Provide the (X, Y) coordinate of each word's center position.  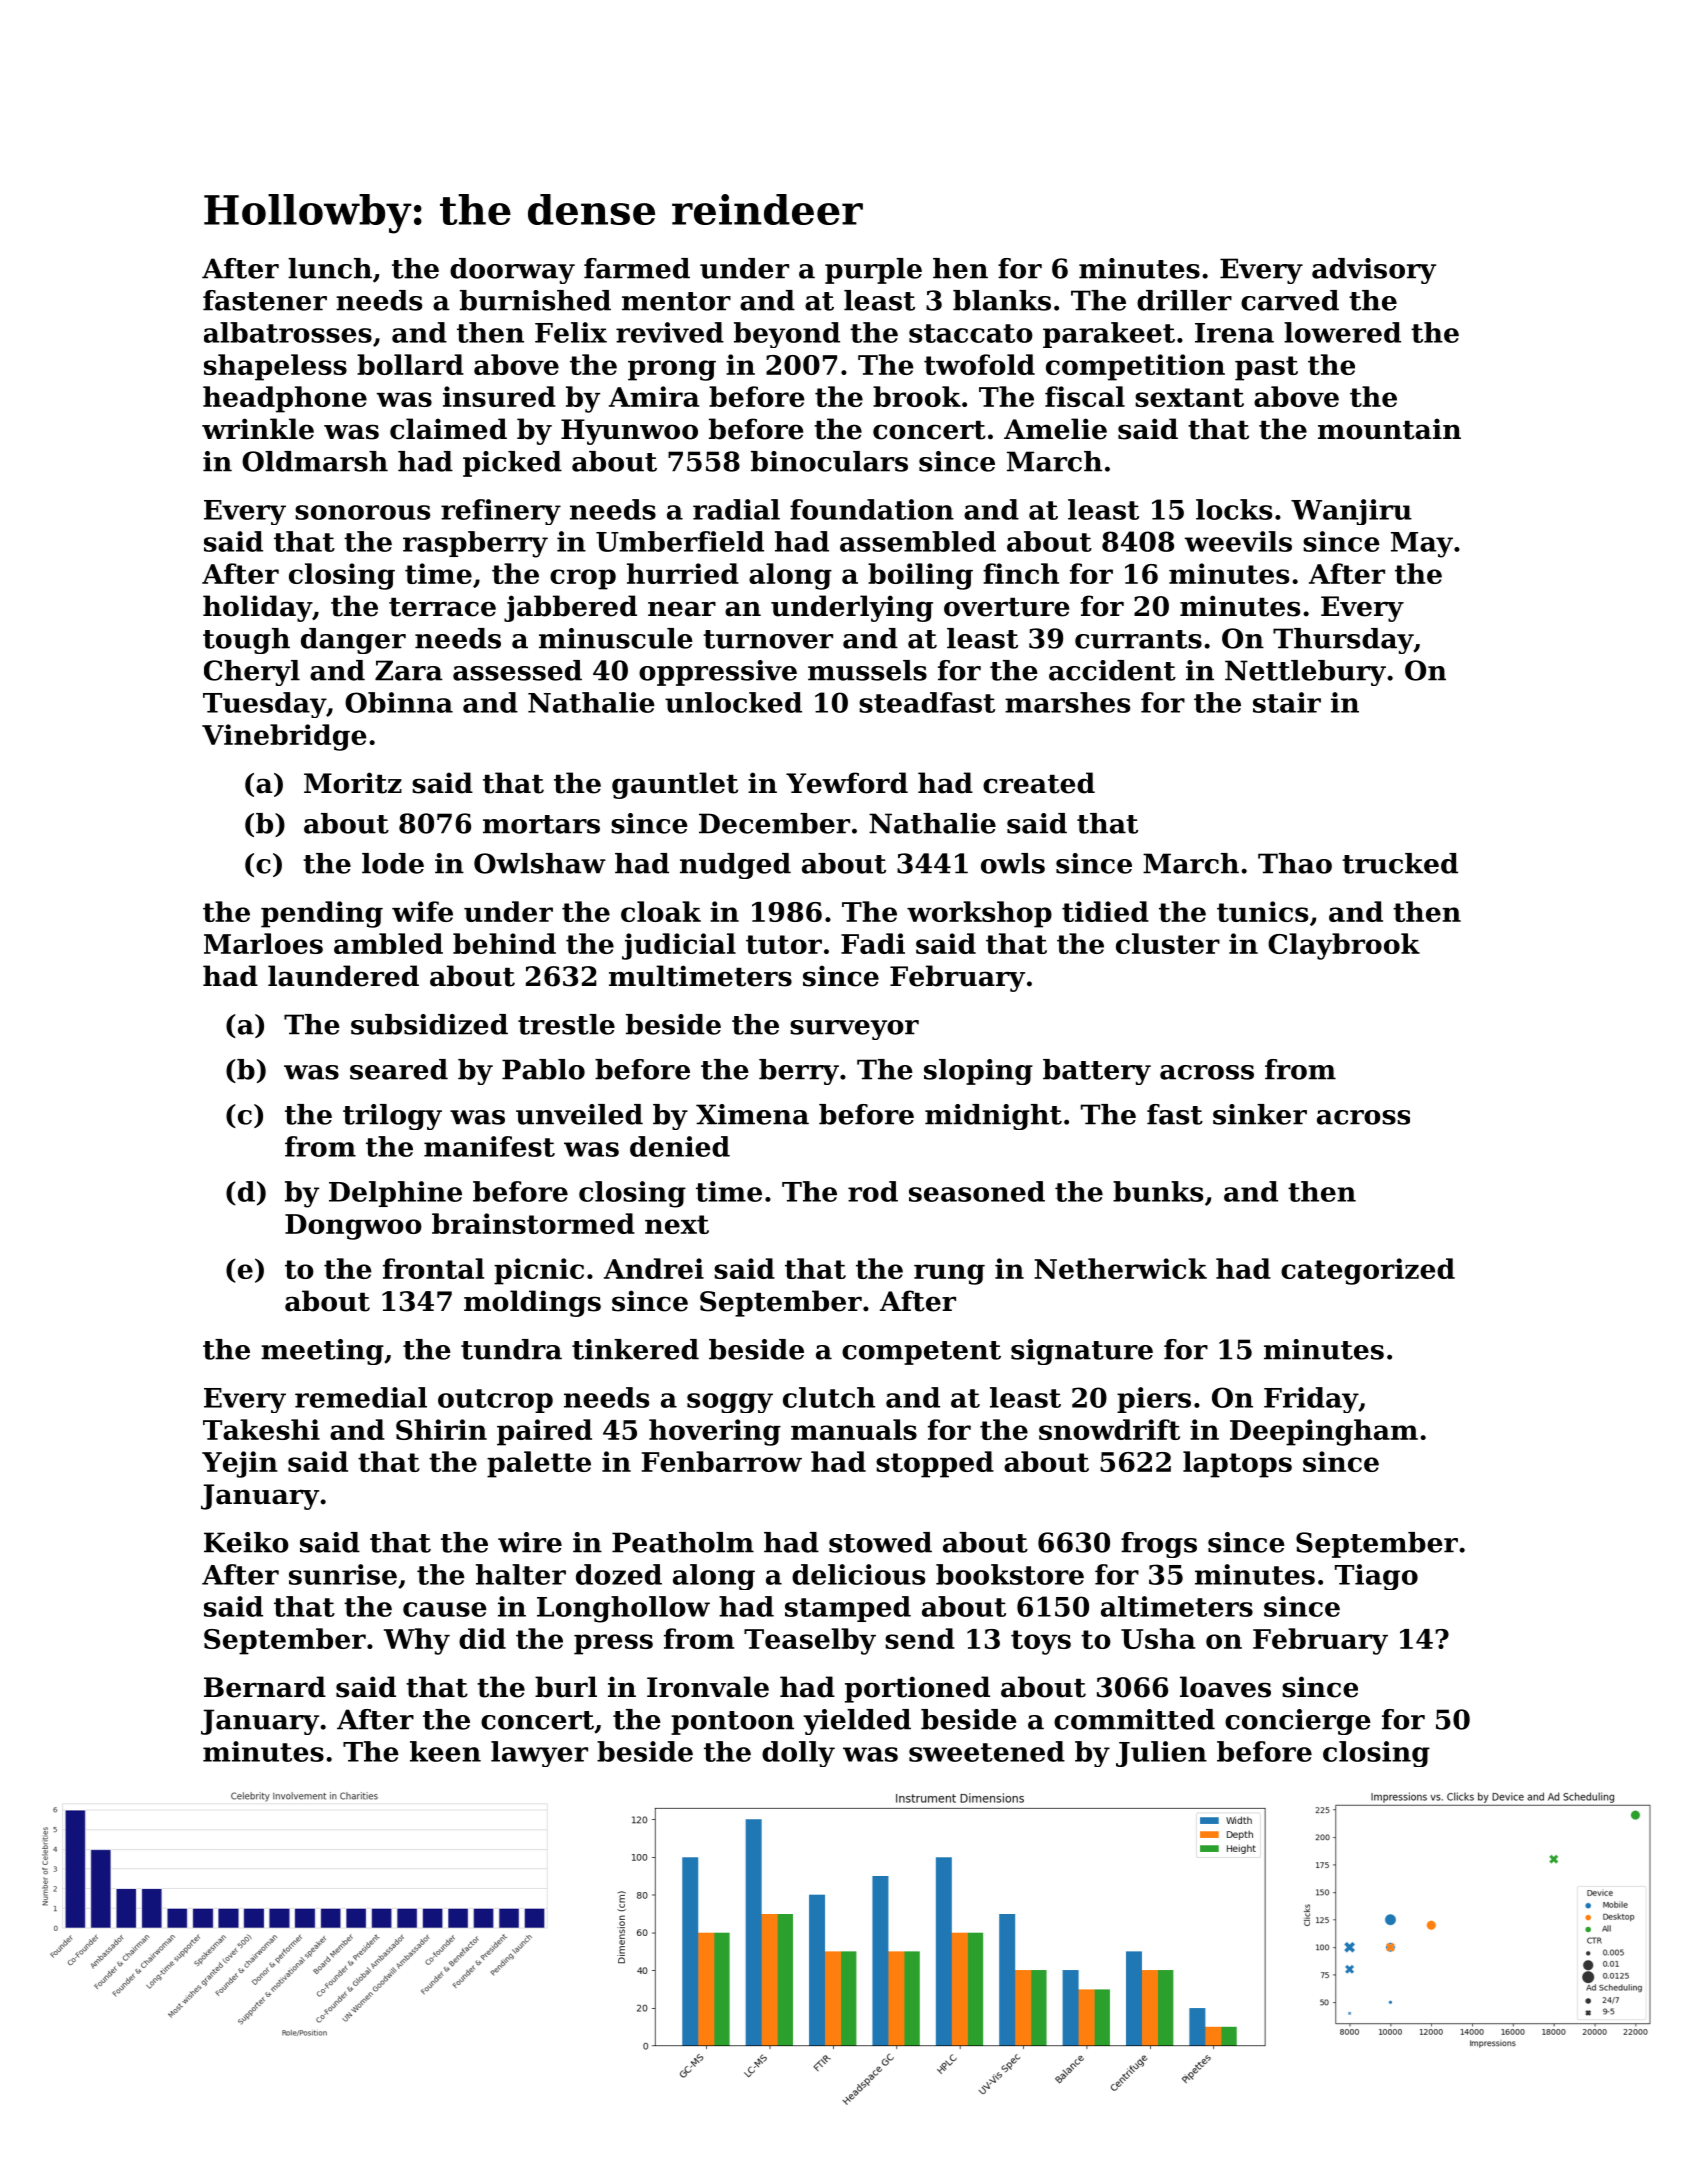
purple (873, 271)
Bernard (265, 1687)
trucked (1400, 863)
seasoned (977, 1191)
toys (1041, 1642)
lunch (330, 268)
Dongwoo (353, 1227)
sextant (1189, 397)
